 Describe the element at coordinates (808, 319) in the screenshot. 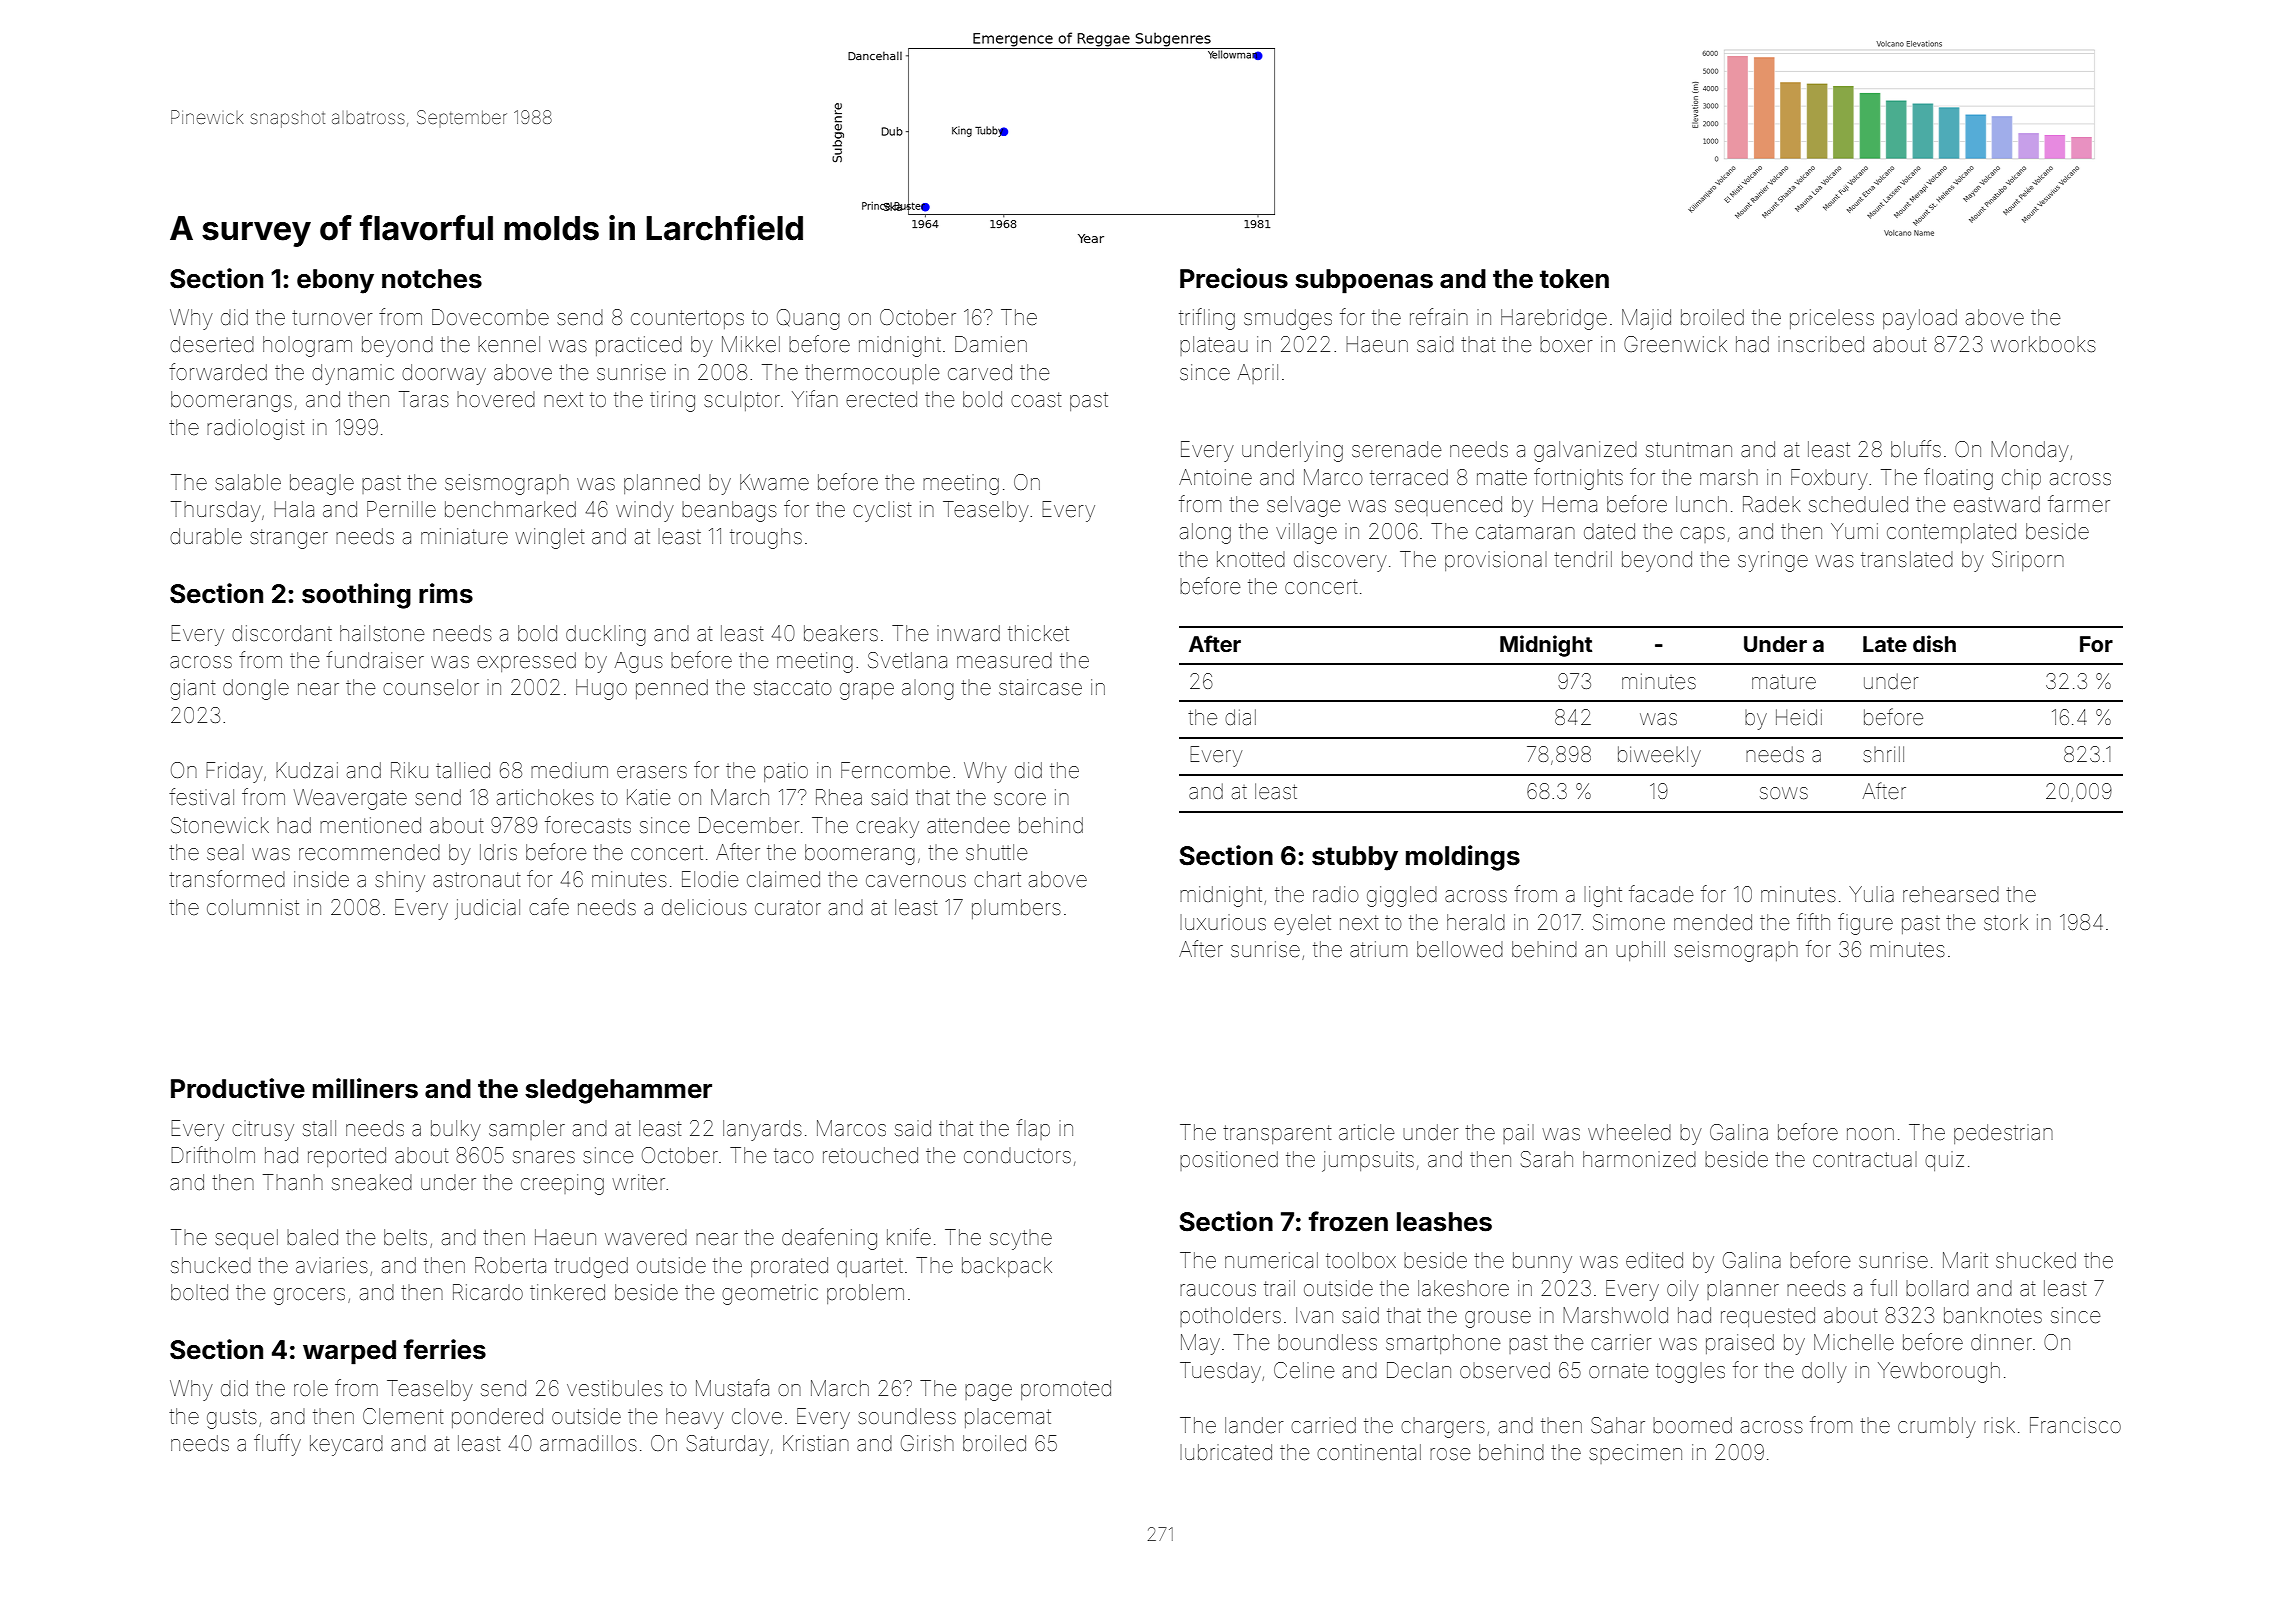

I see `Quang` at that location.
